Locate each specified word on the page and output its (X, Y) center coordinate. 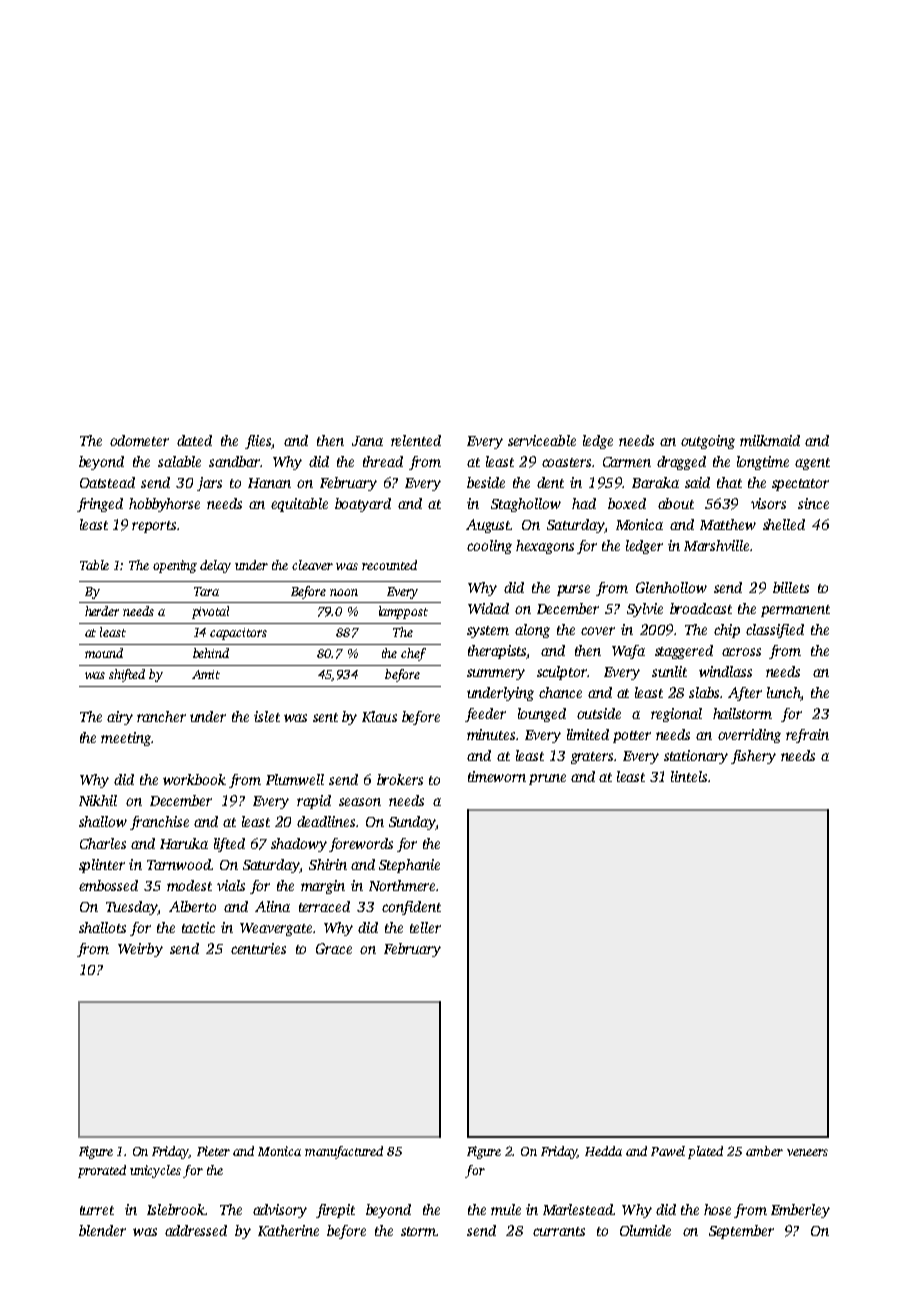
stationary (696, 757)
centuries (258, 948)
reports (154, 527)
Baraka (655, 482)
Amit (206, 674)
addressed (196, 1230)
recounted (389, 565)
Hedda (603, 1151)
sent (325, 717)
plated (705, 1152)
